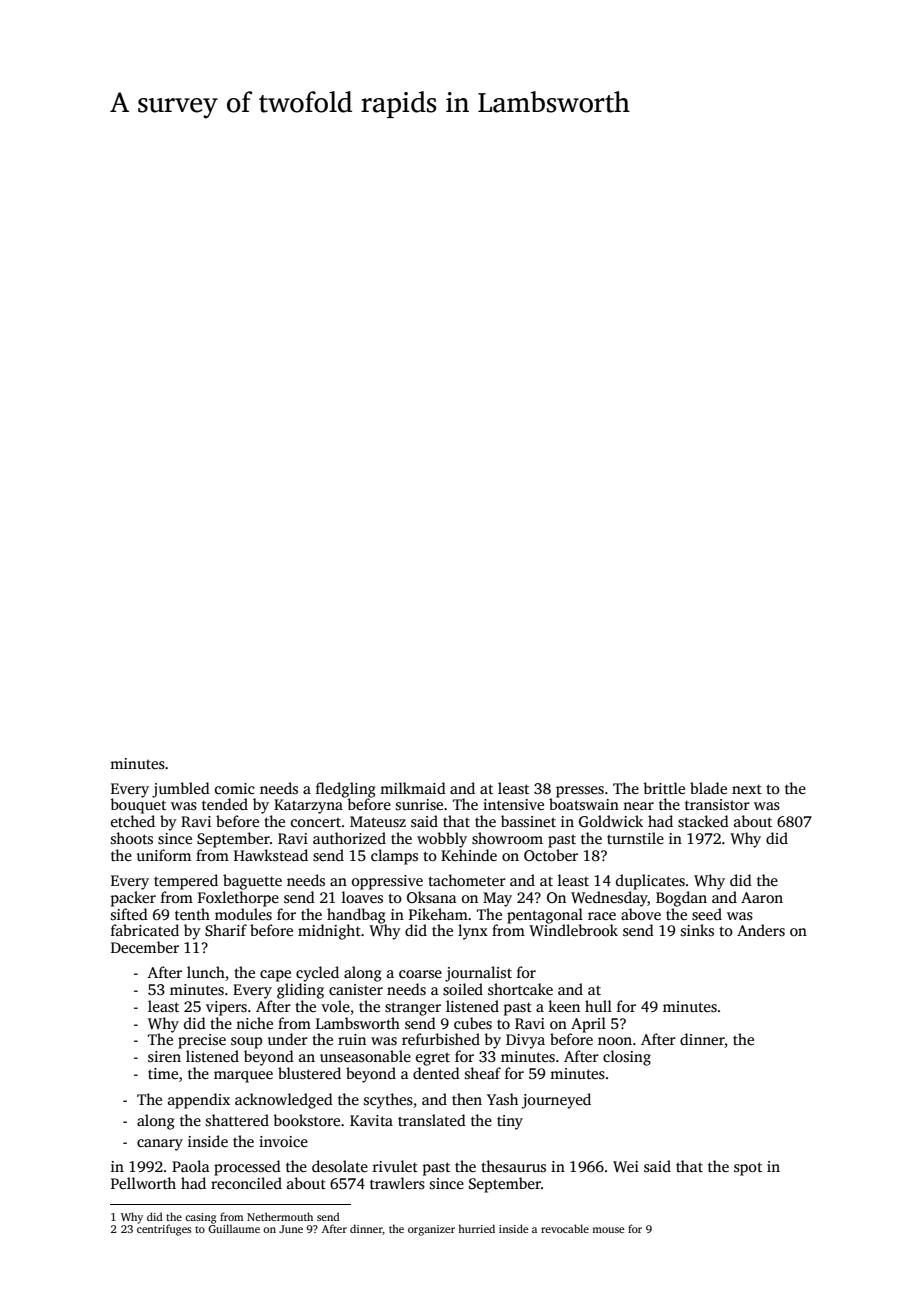  Describe the element at coordinates (160, 1145) in the page. I see `canary` at that location.
